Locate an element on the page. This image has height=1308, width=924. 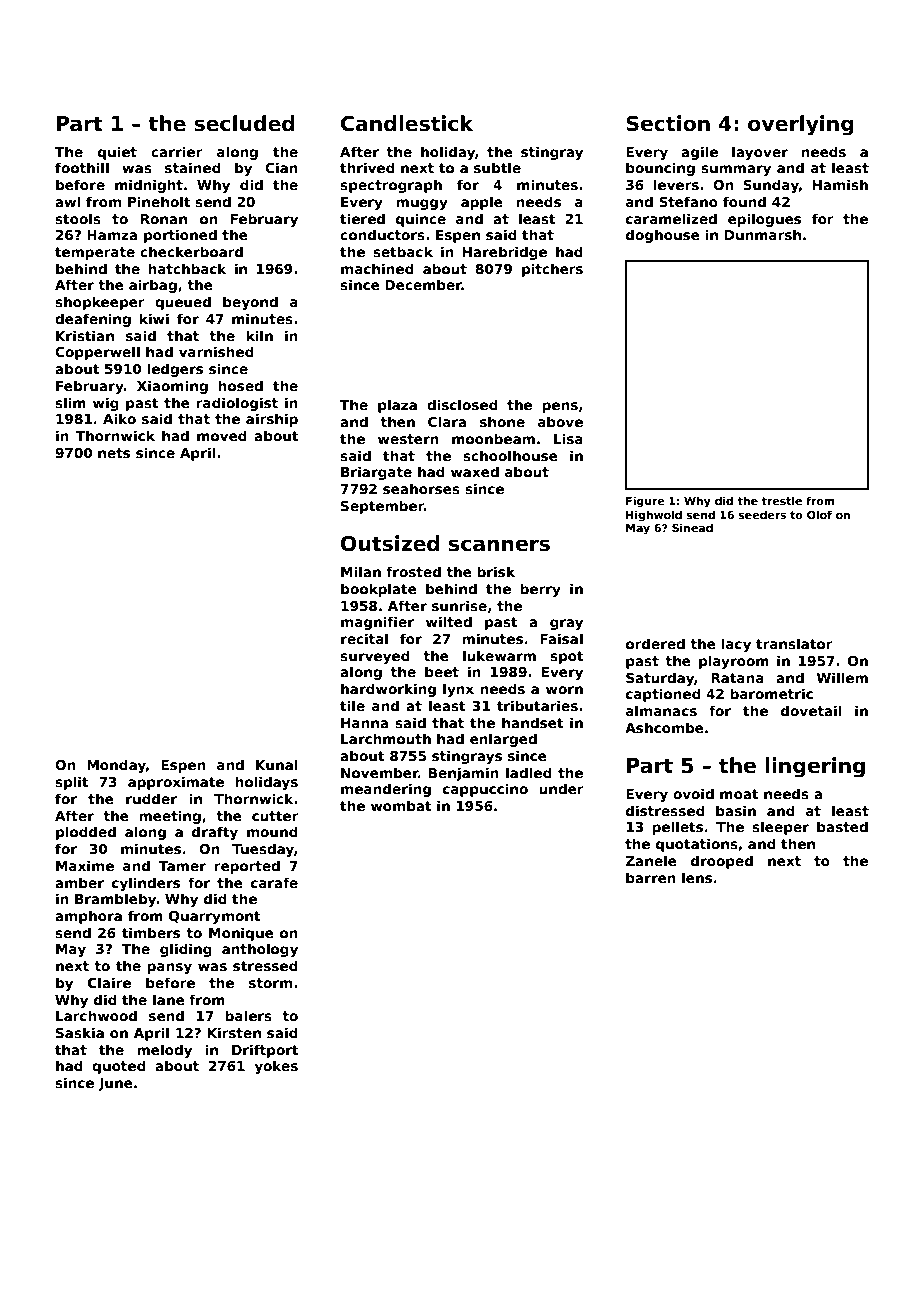
secluded is located at coordinates (244, 123).
